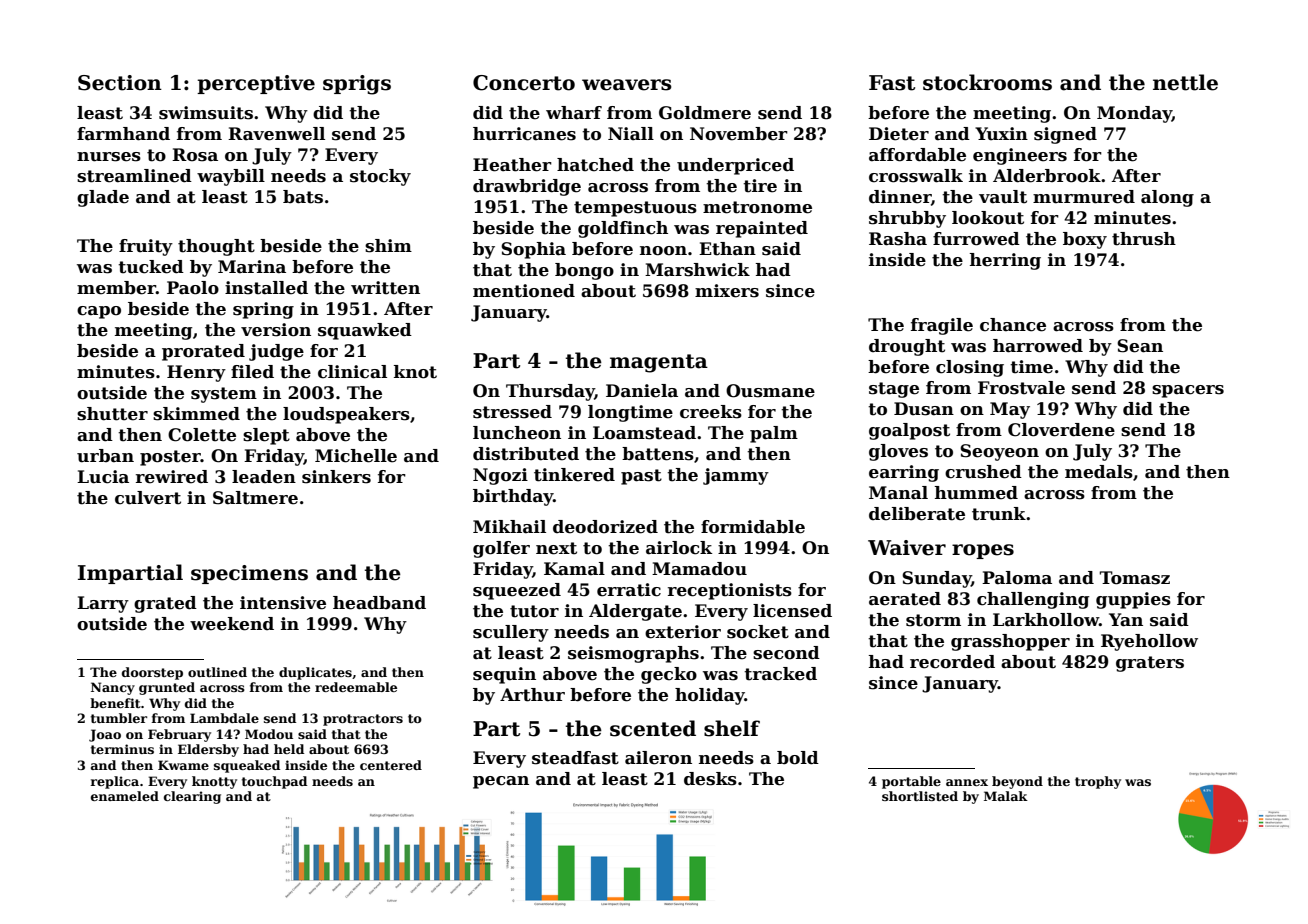 This screenshot has height=924, width=1308. Describe the element at coordinates (1185, 82) in the screenshot. I see `nettle` at that location.
